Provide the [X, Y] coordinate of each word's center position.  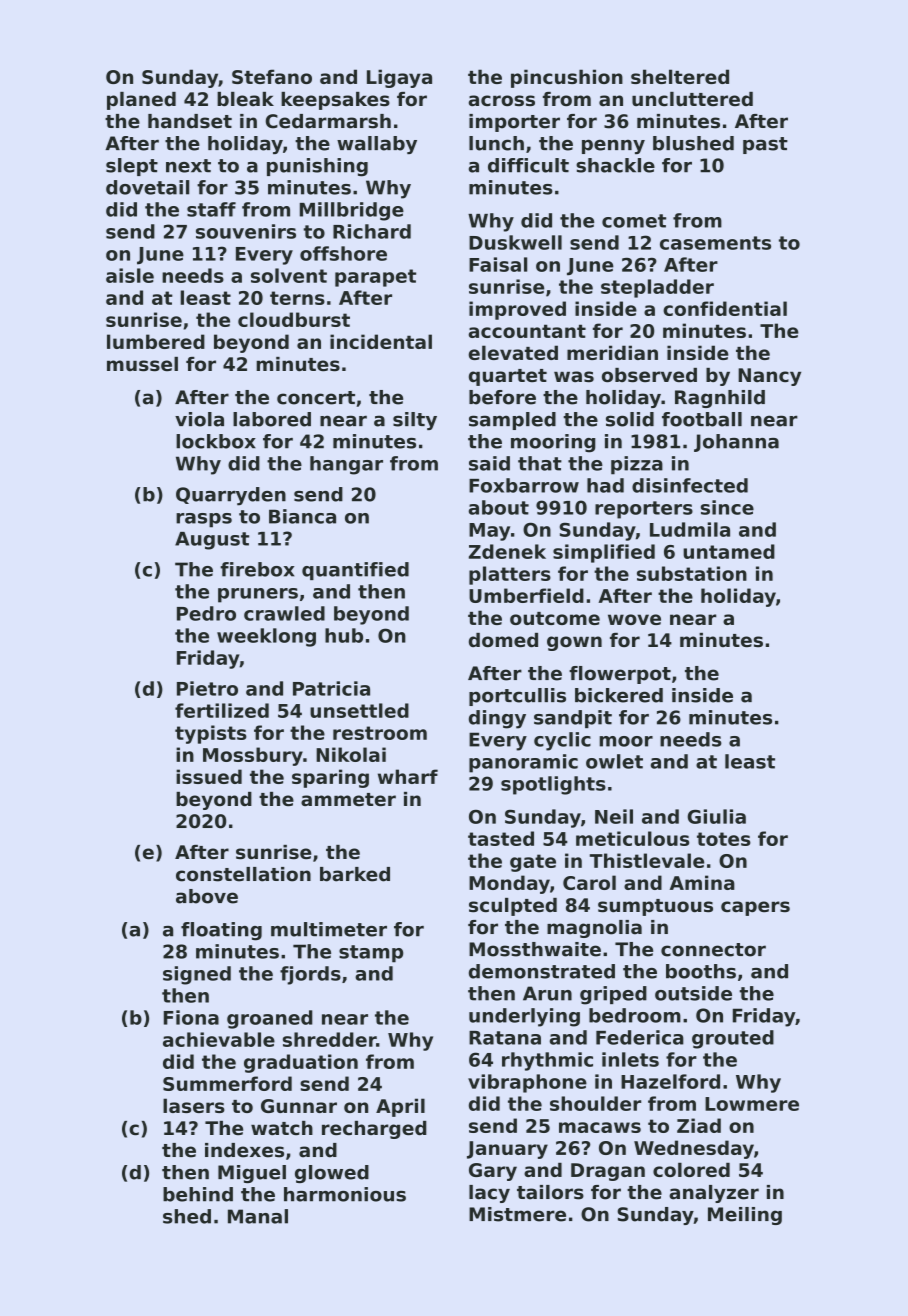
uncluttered [692, 99]
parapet [375, 278]
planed [141, 101]
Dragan [608, 1172]
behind [198, 1194]
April [400, 1107]
